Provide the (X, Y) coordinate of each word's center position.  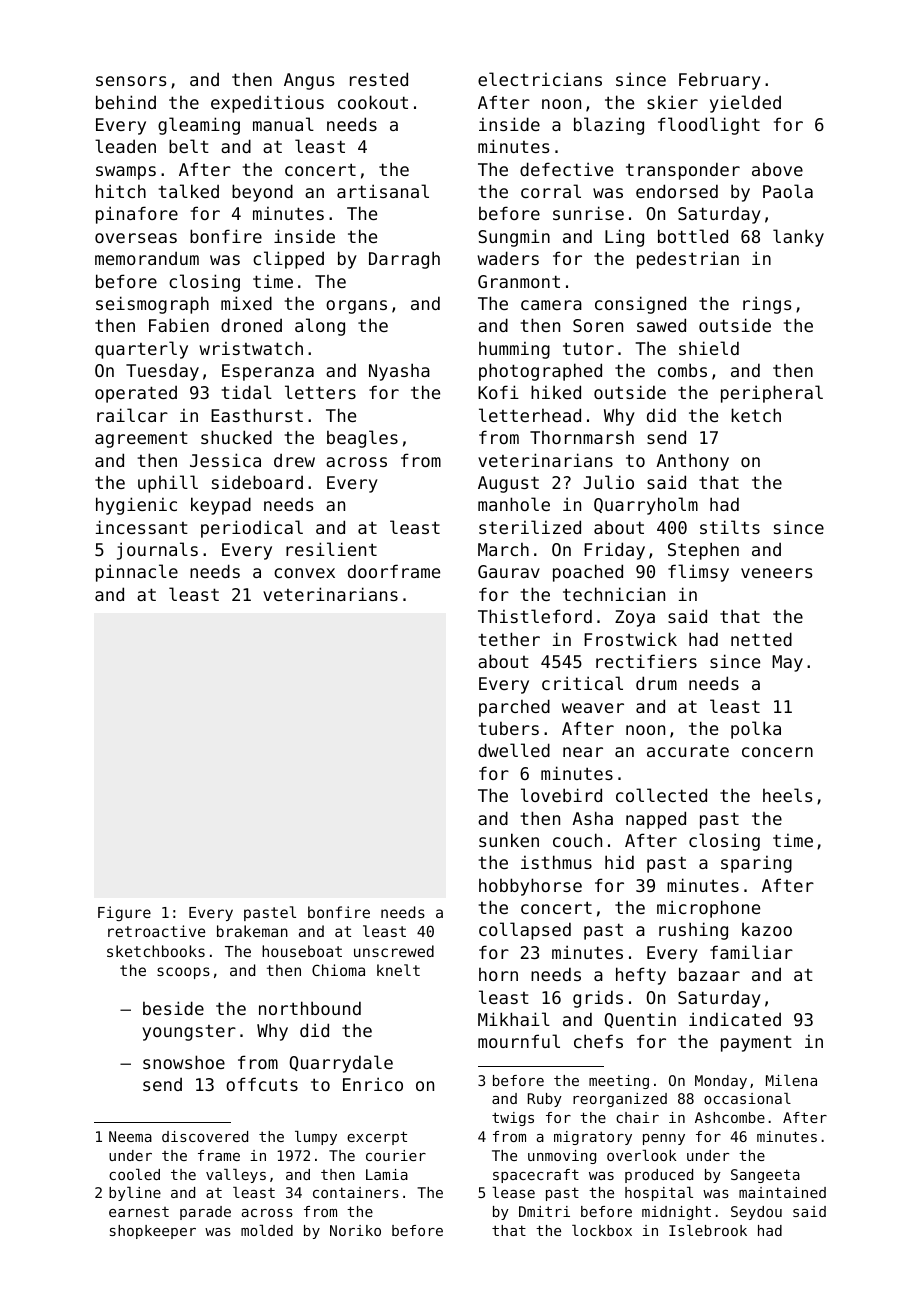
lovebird (561, 795)
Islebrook (708, 1230)
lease (513, 1192)
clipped (288, 260)
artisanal (383, 191)
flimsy (698, 573)
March (503, 549)
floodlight (709, 126)
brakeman (252, 931)
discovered (205, 1136)
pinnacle (137, 573)
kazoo (767, 929)
